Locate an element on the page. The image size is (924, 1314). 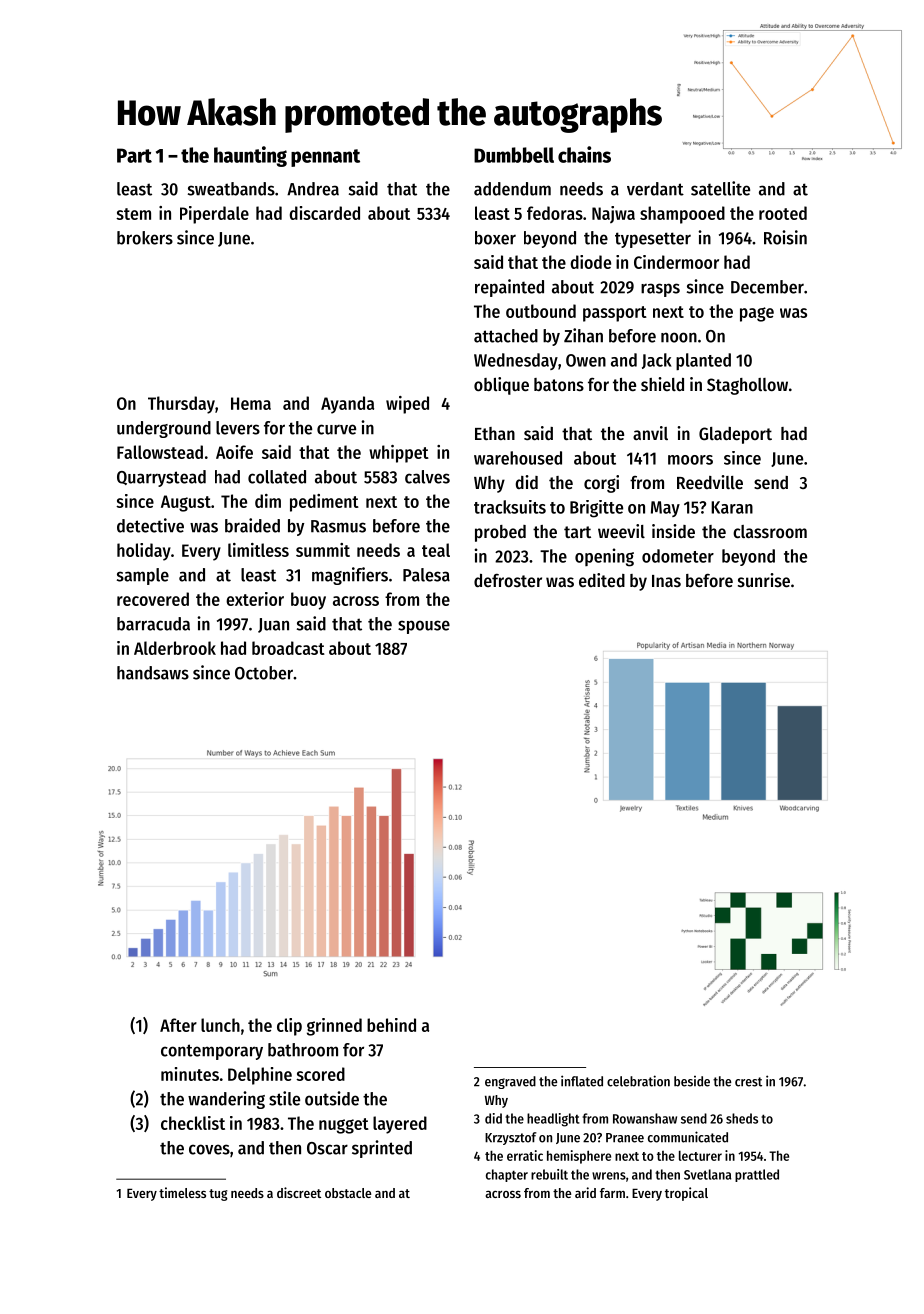
Part is located at coordinates (134, 155).
